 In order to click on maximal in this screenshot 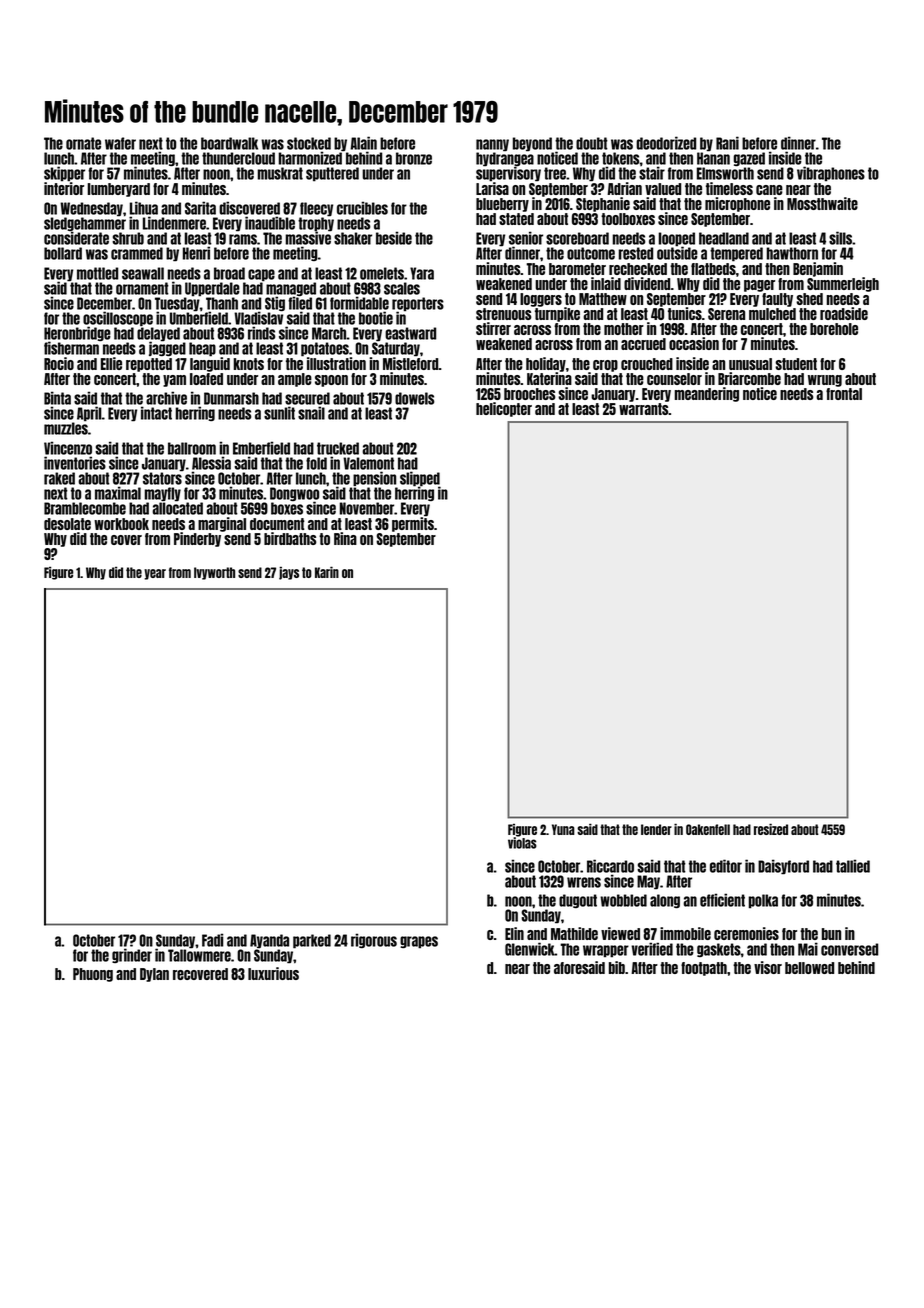, I will do `click(118, 493)`.
